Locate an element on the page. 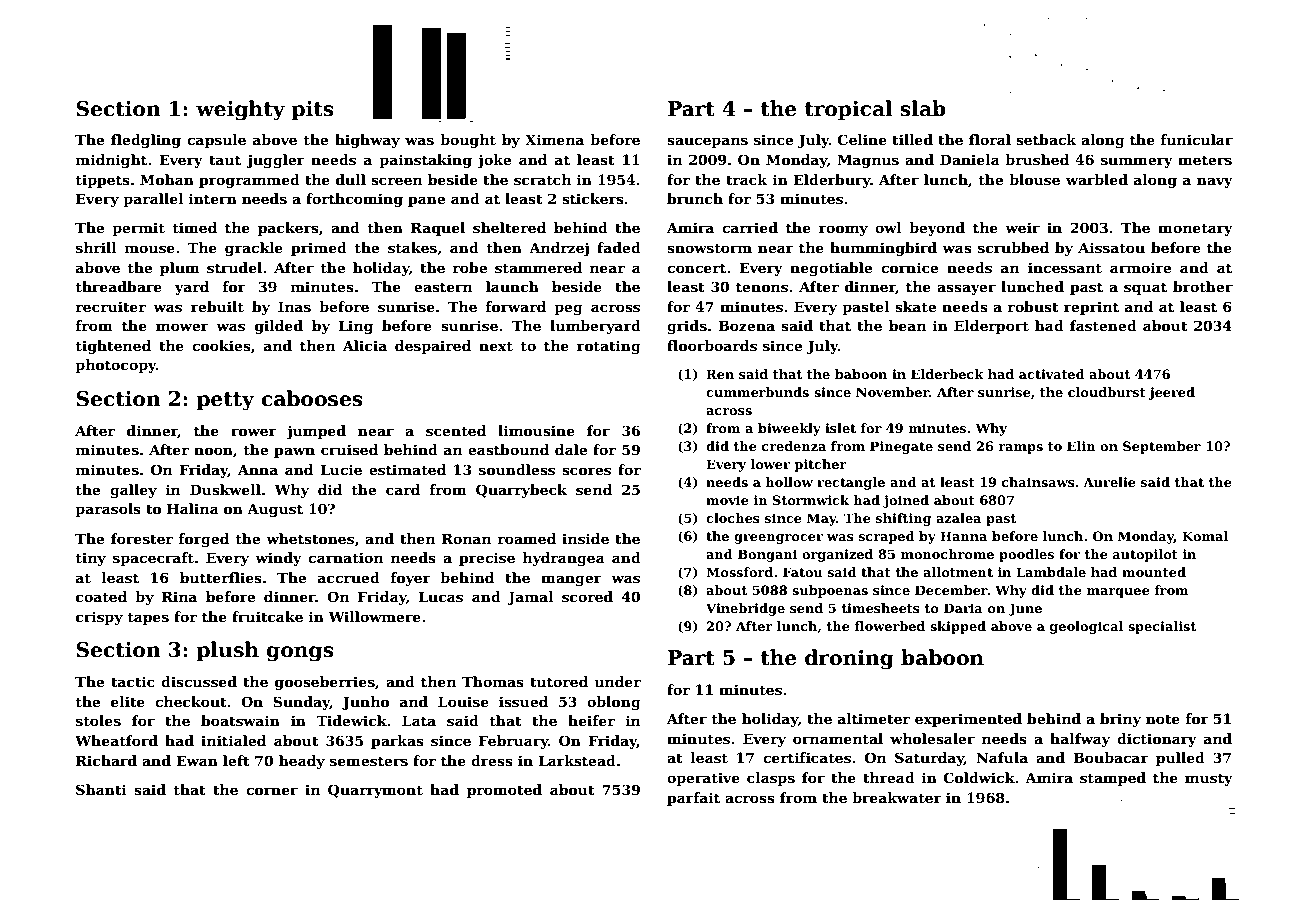 This image has width=1308, height=924. pits is located at coordinates (312, 110).
